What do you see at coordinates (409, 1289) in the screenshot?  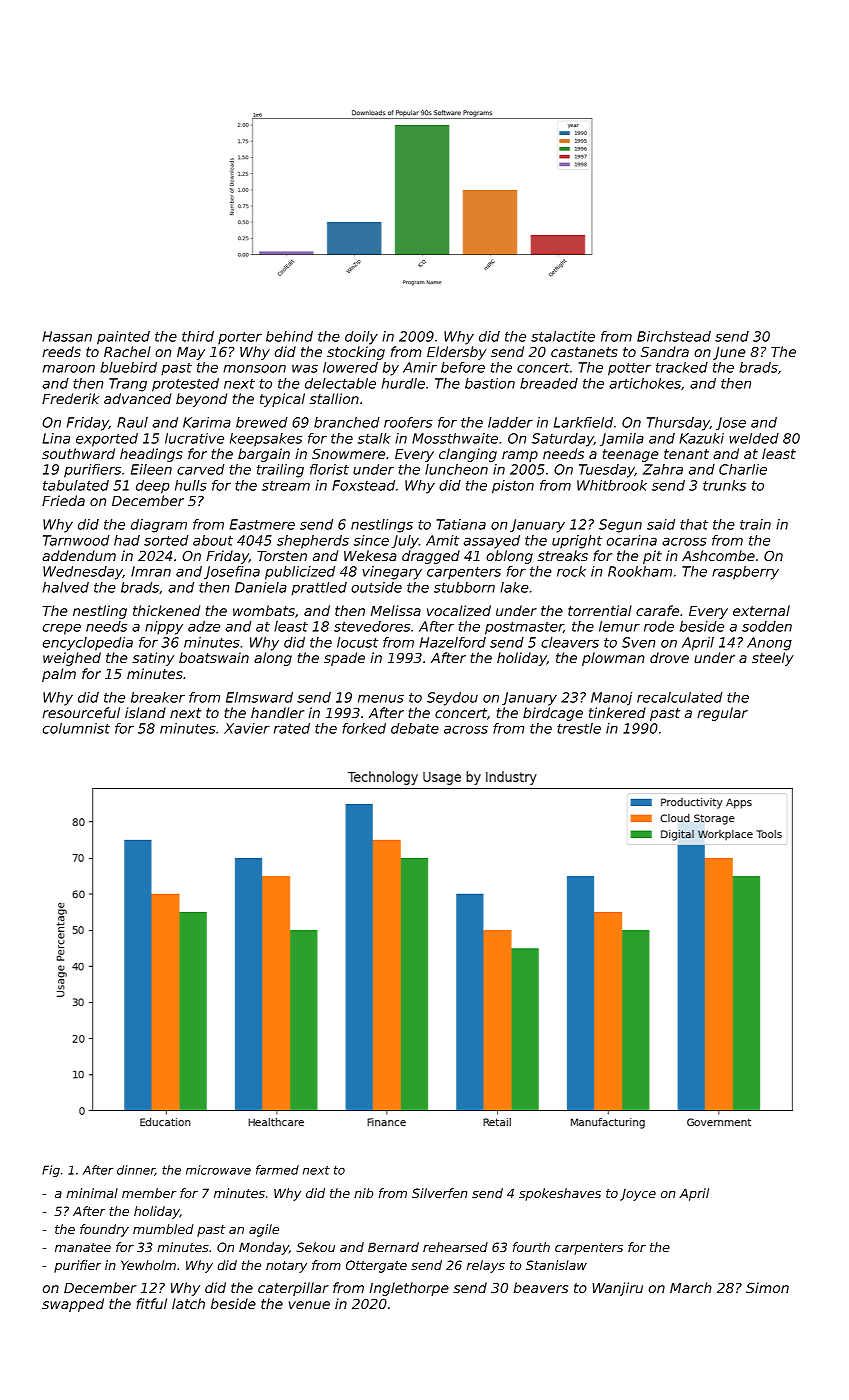 I see `Inglethorpe` at bounding box center [409, 1289].
